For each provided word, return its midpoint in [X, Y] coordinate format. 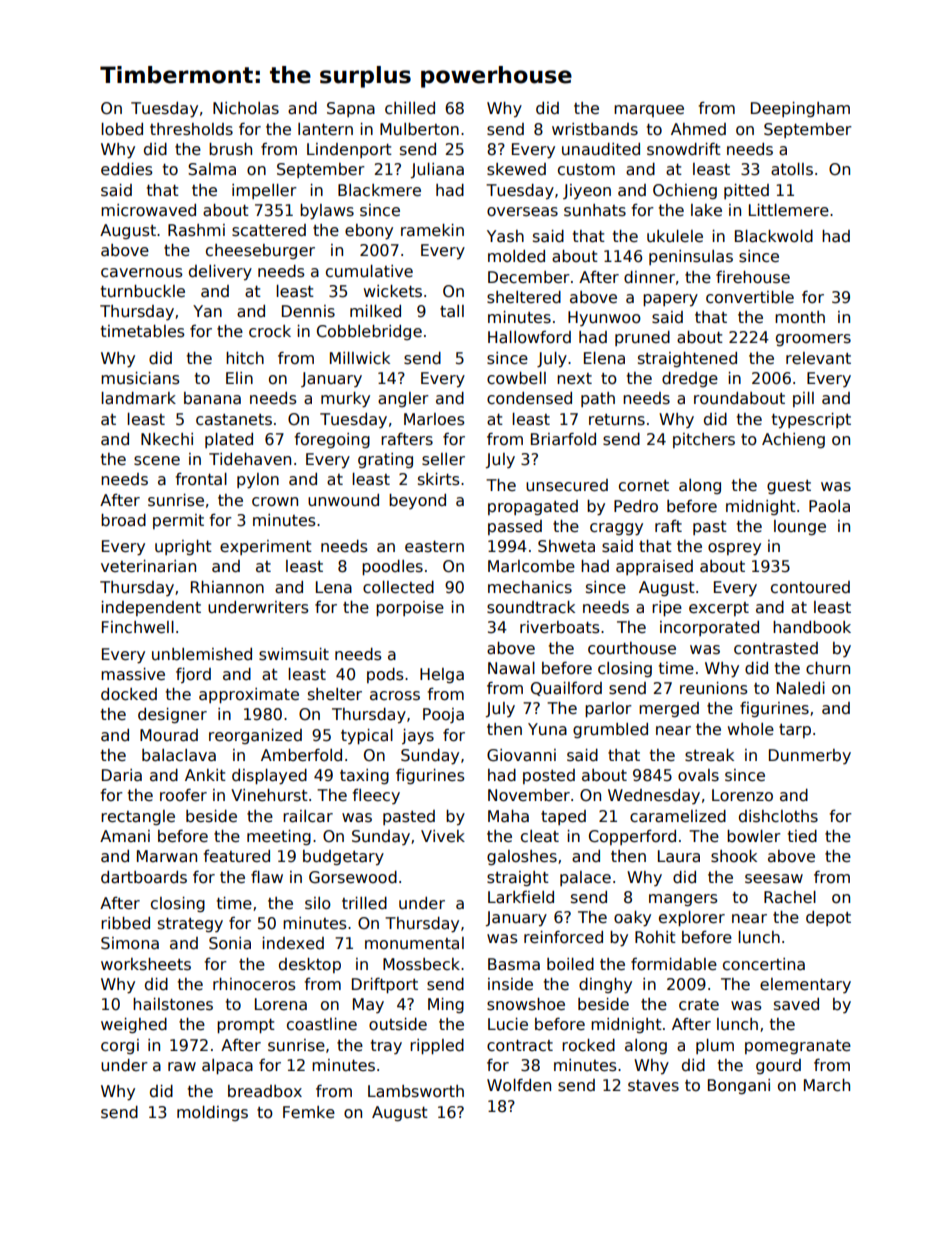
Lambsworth [416, 1091]
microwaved [148, 210]
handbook [812, 627]
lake [706, 210]
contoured [810, 587]
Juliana [437, 170]
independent [151, 608]
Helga [442, 675]
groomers [813, 340]
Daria [122, 775]
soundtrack [531, 607]
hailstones [173, 1004]
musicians [140, 378]
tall [452, 311]
